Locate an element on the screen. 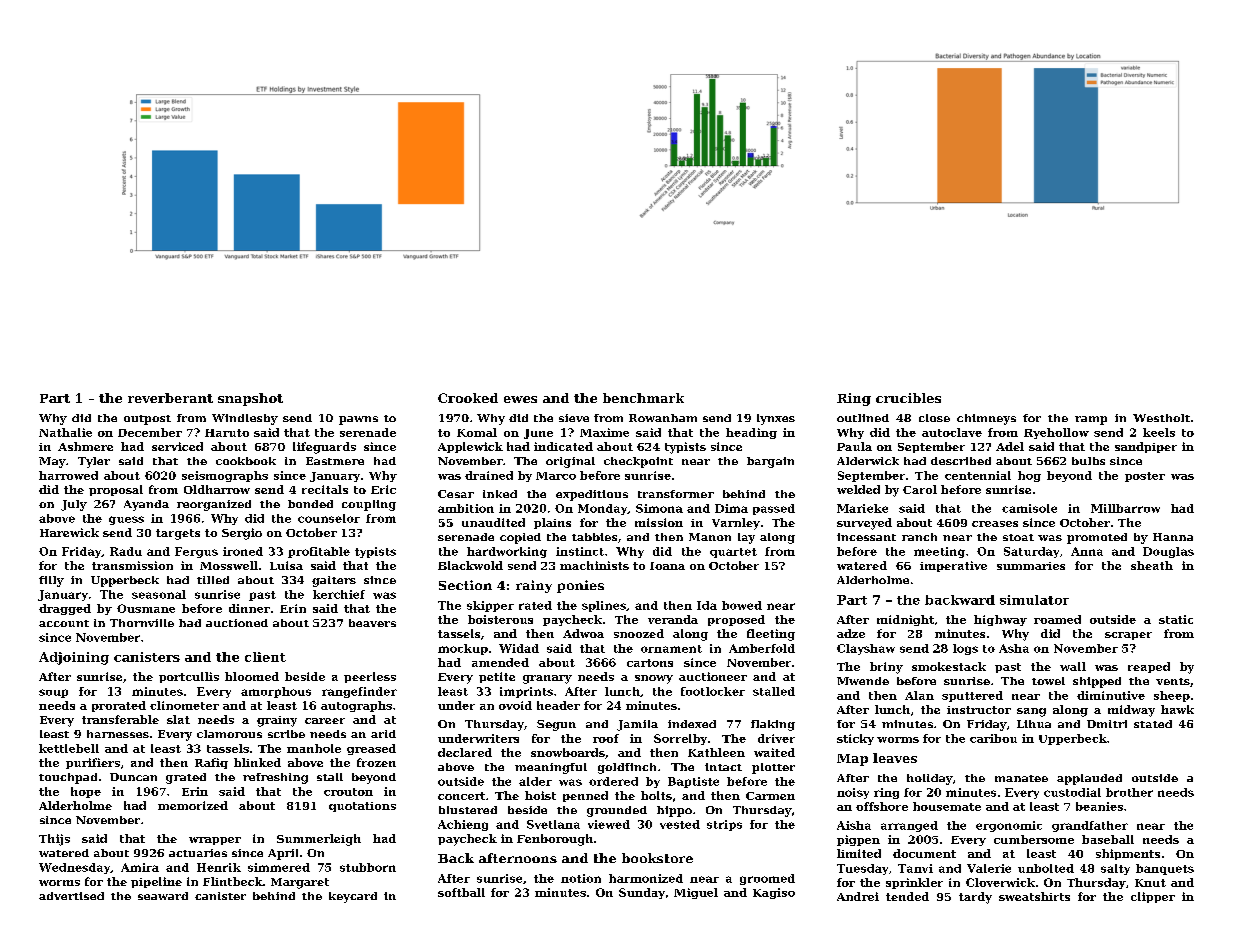 This screenshot has height=952, width=1233. Nathalie is located at coordinates (65, 432).
